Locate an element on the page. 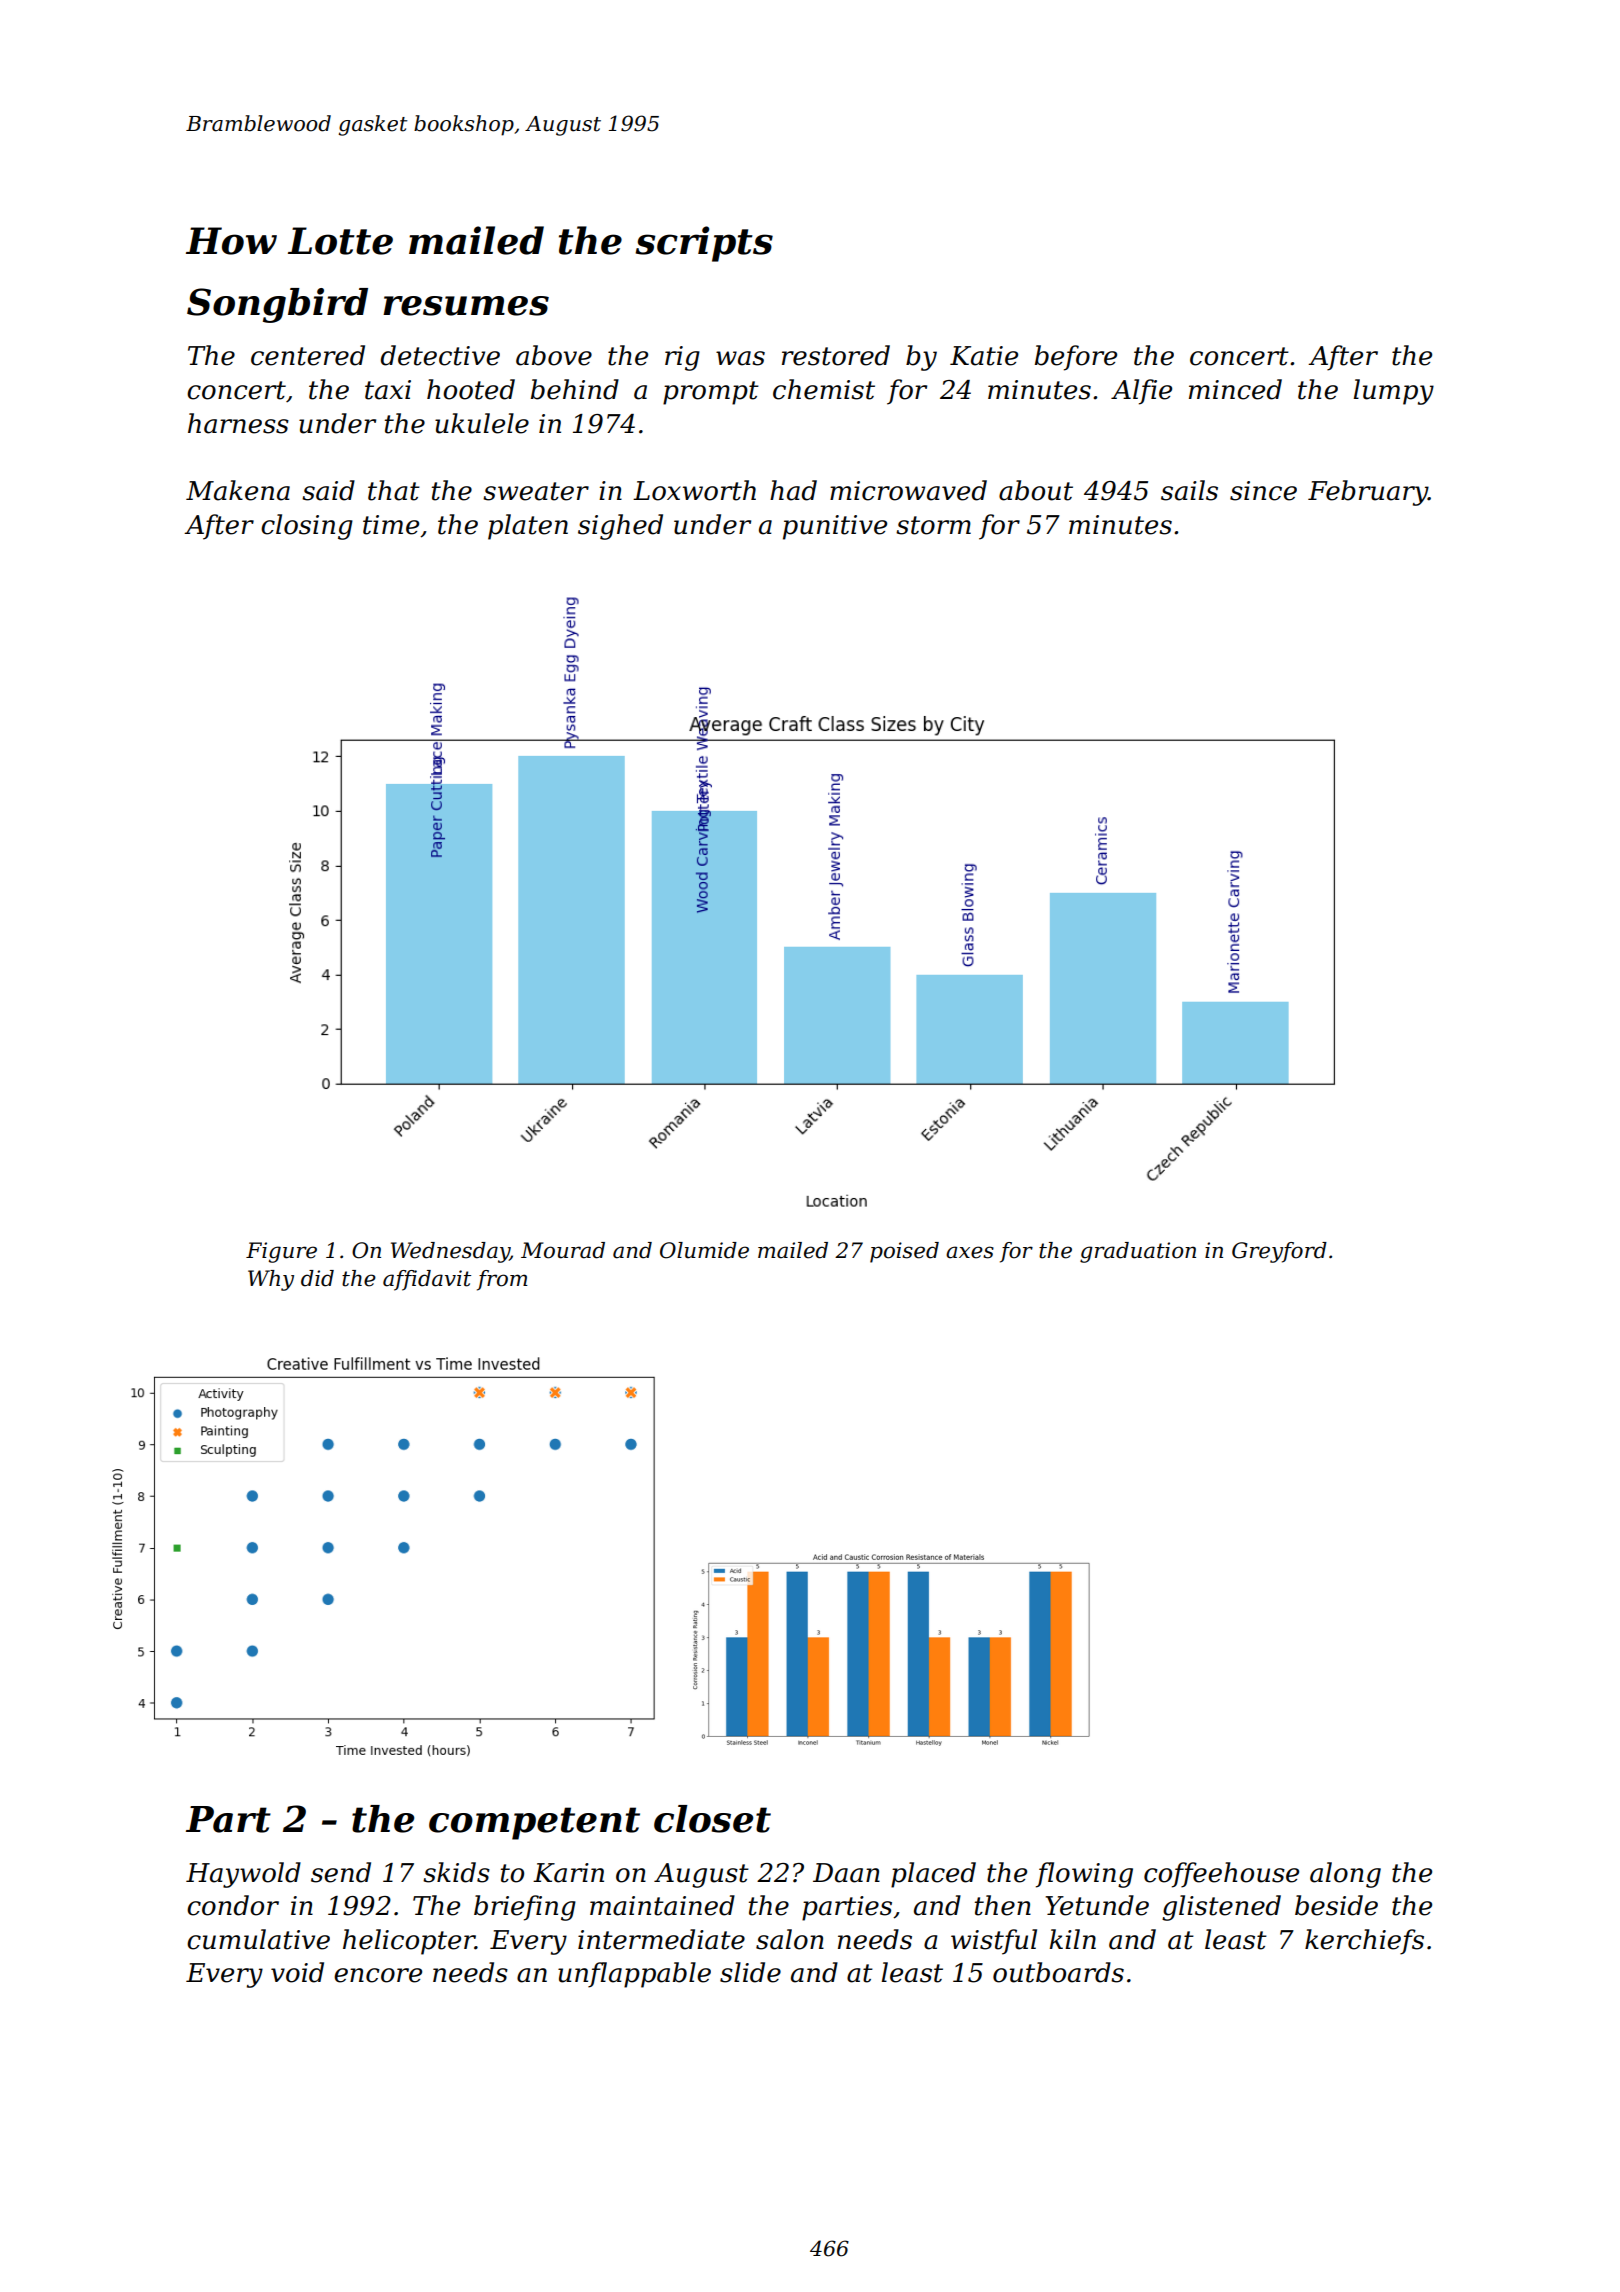 The width and height of the image is (1620, 2292). axes is located at coordinates (970, 1252).
